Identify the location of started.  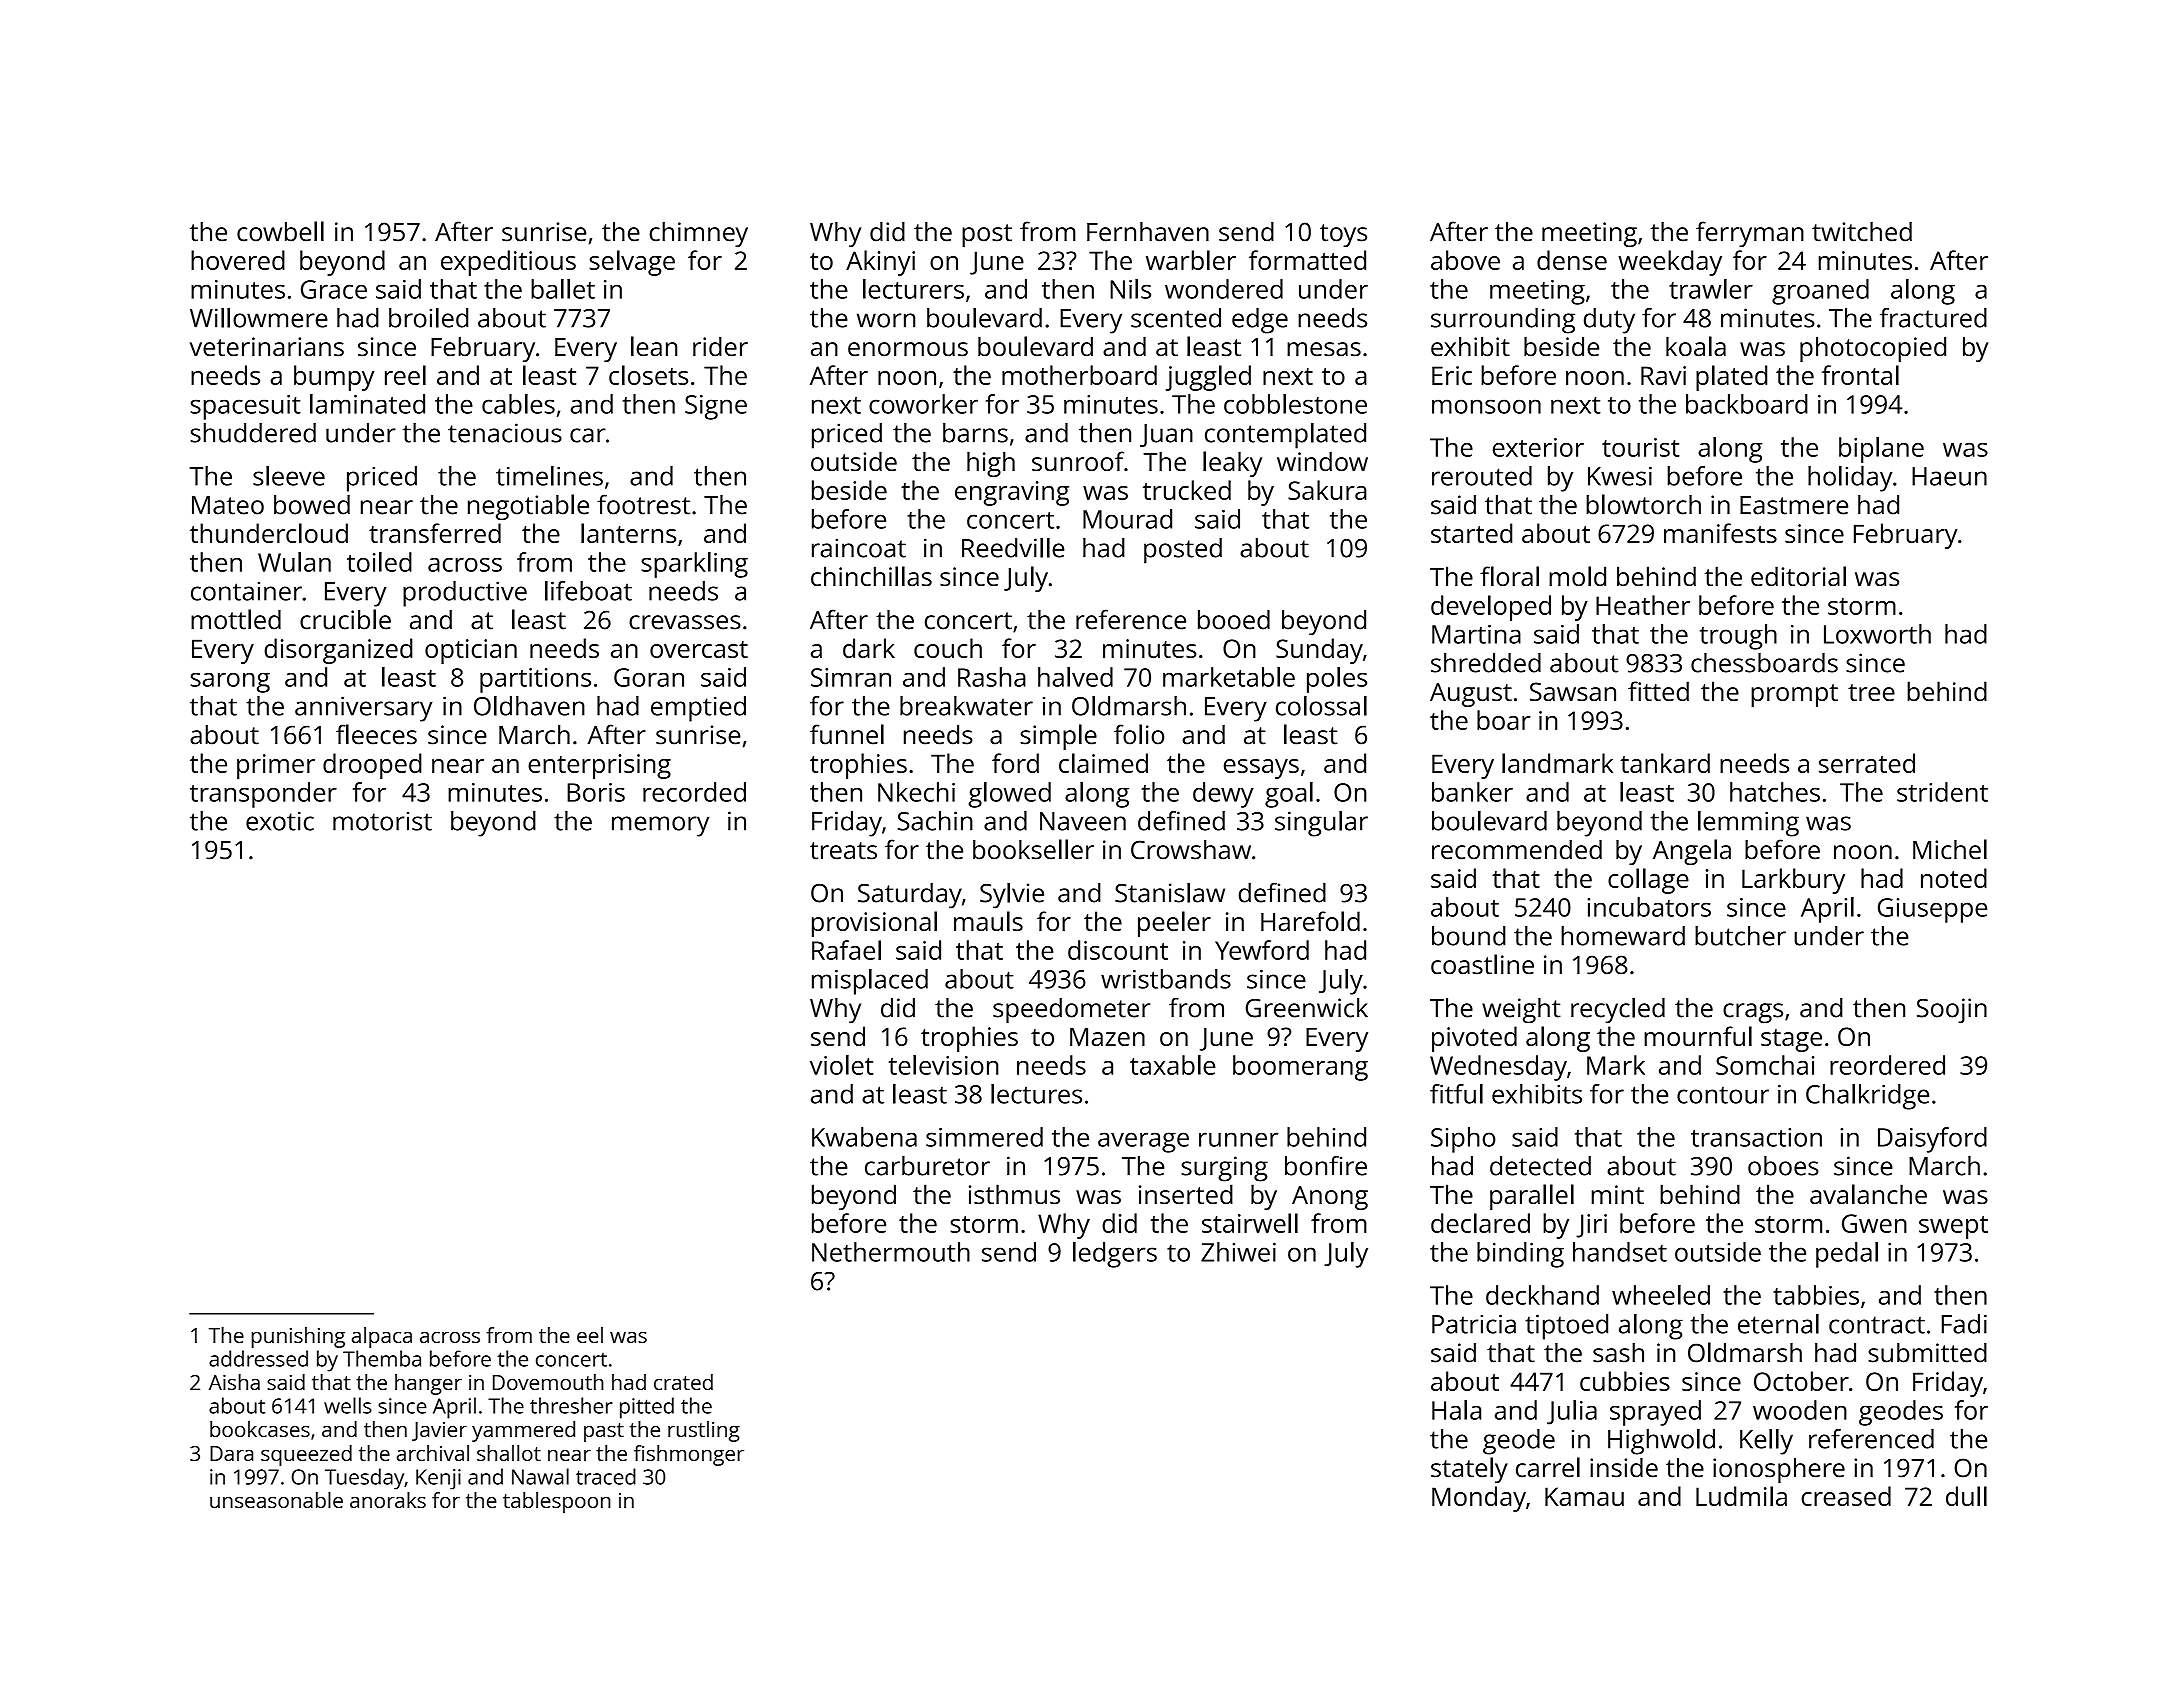
(1471, 533).
